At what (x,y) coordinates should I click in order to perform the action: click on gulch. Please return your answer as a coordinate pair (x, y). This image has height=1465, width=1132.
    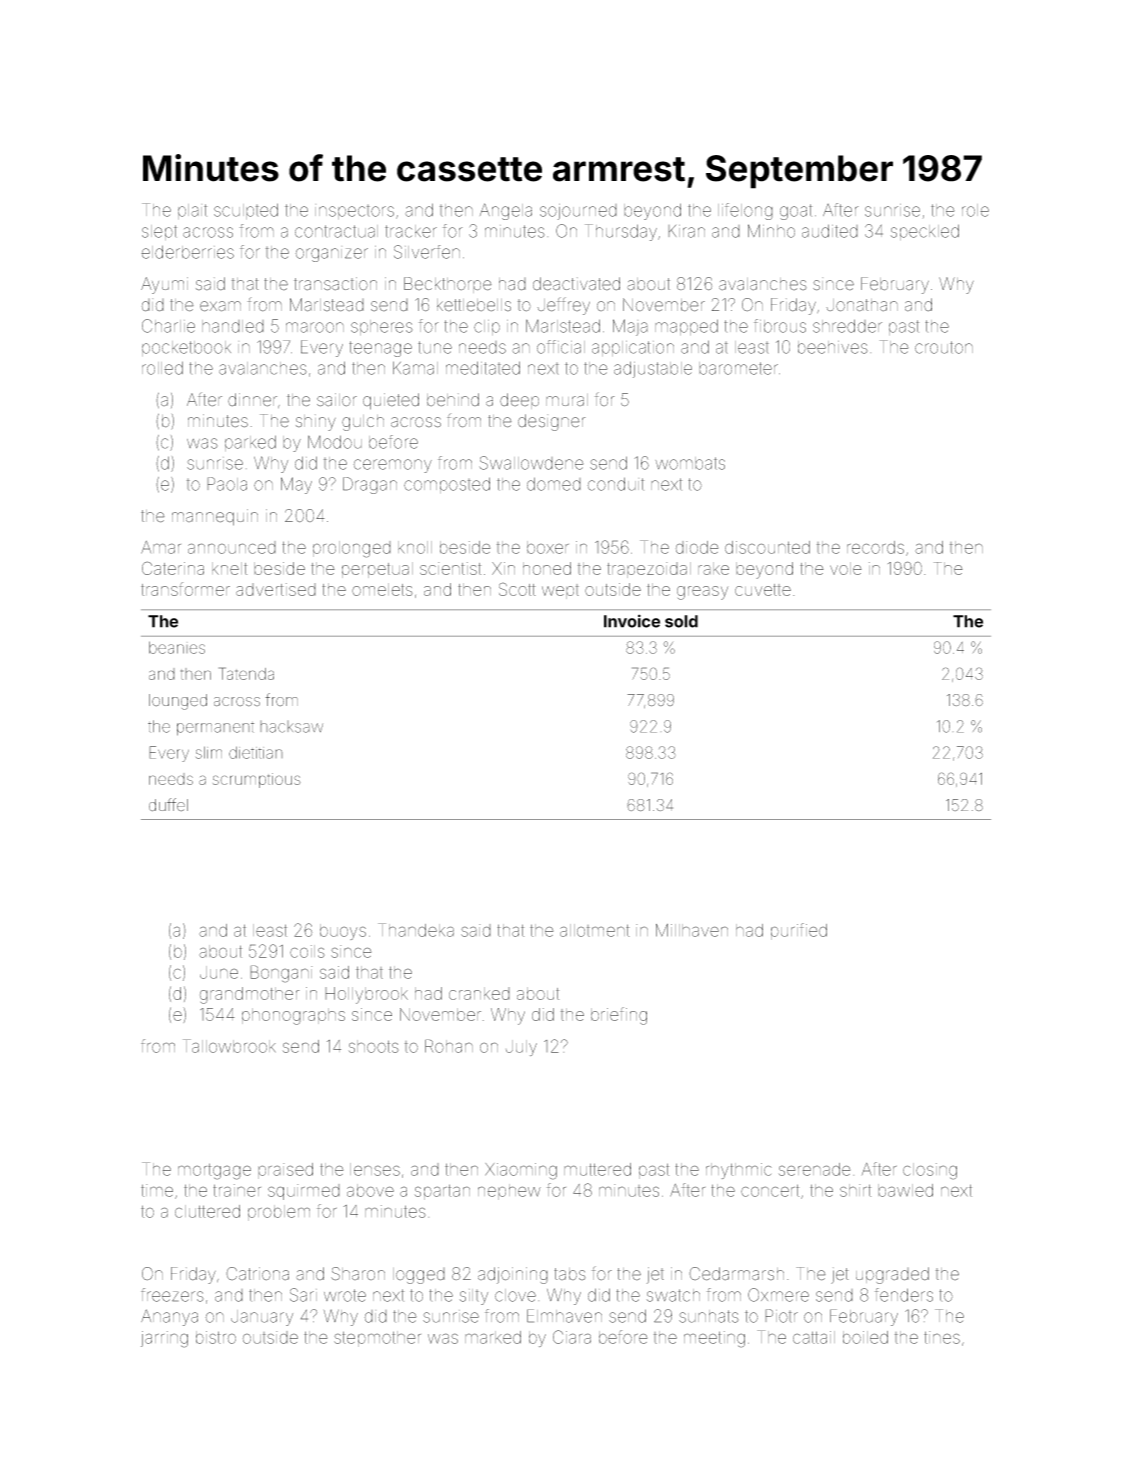
    Looking at the image, I should click on (363, 423).
